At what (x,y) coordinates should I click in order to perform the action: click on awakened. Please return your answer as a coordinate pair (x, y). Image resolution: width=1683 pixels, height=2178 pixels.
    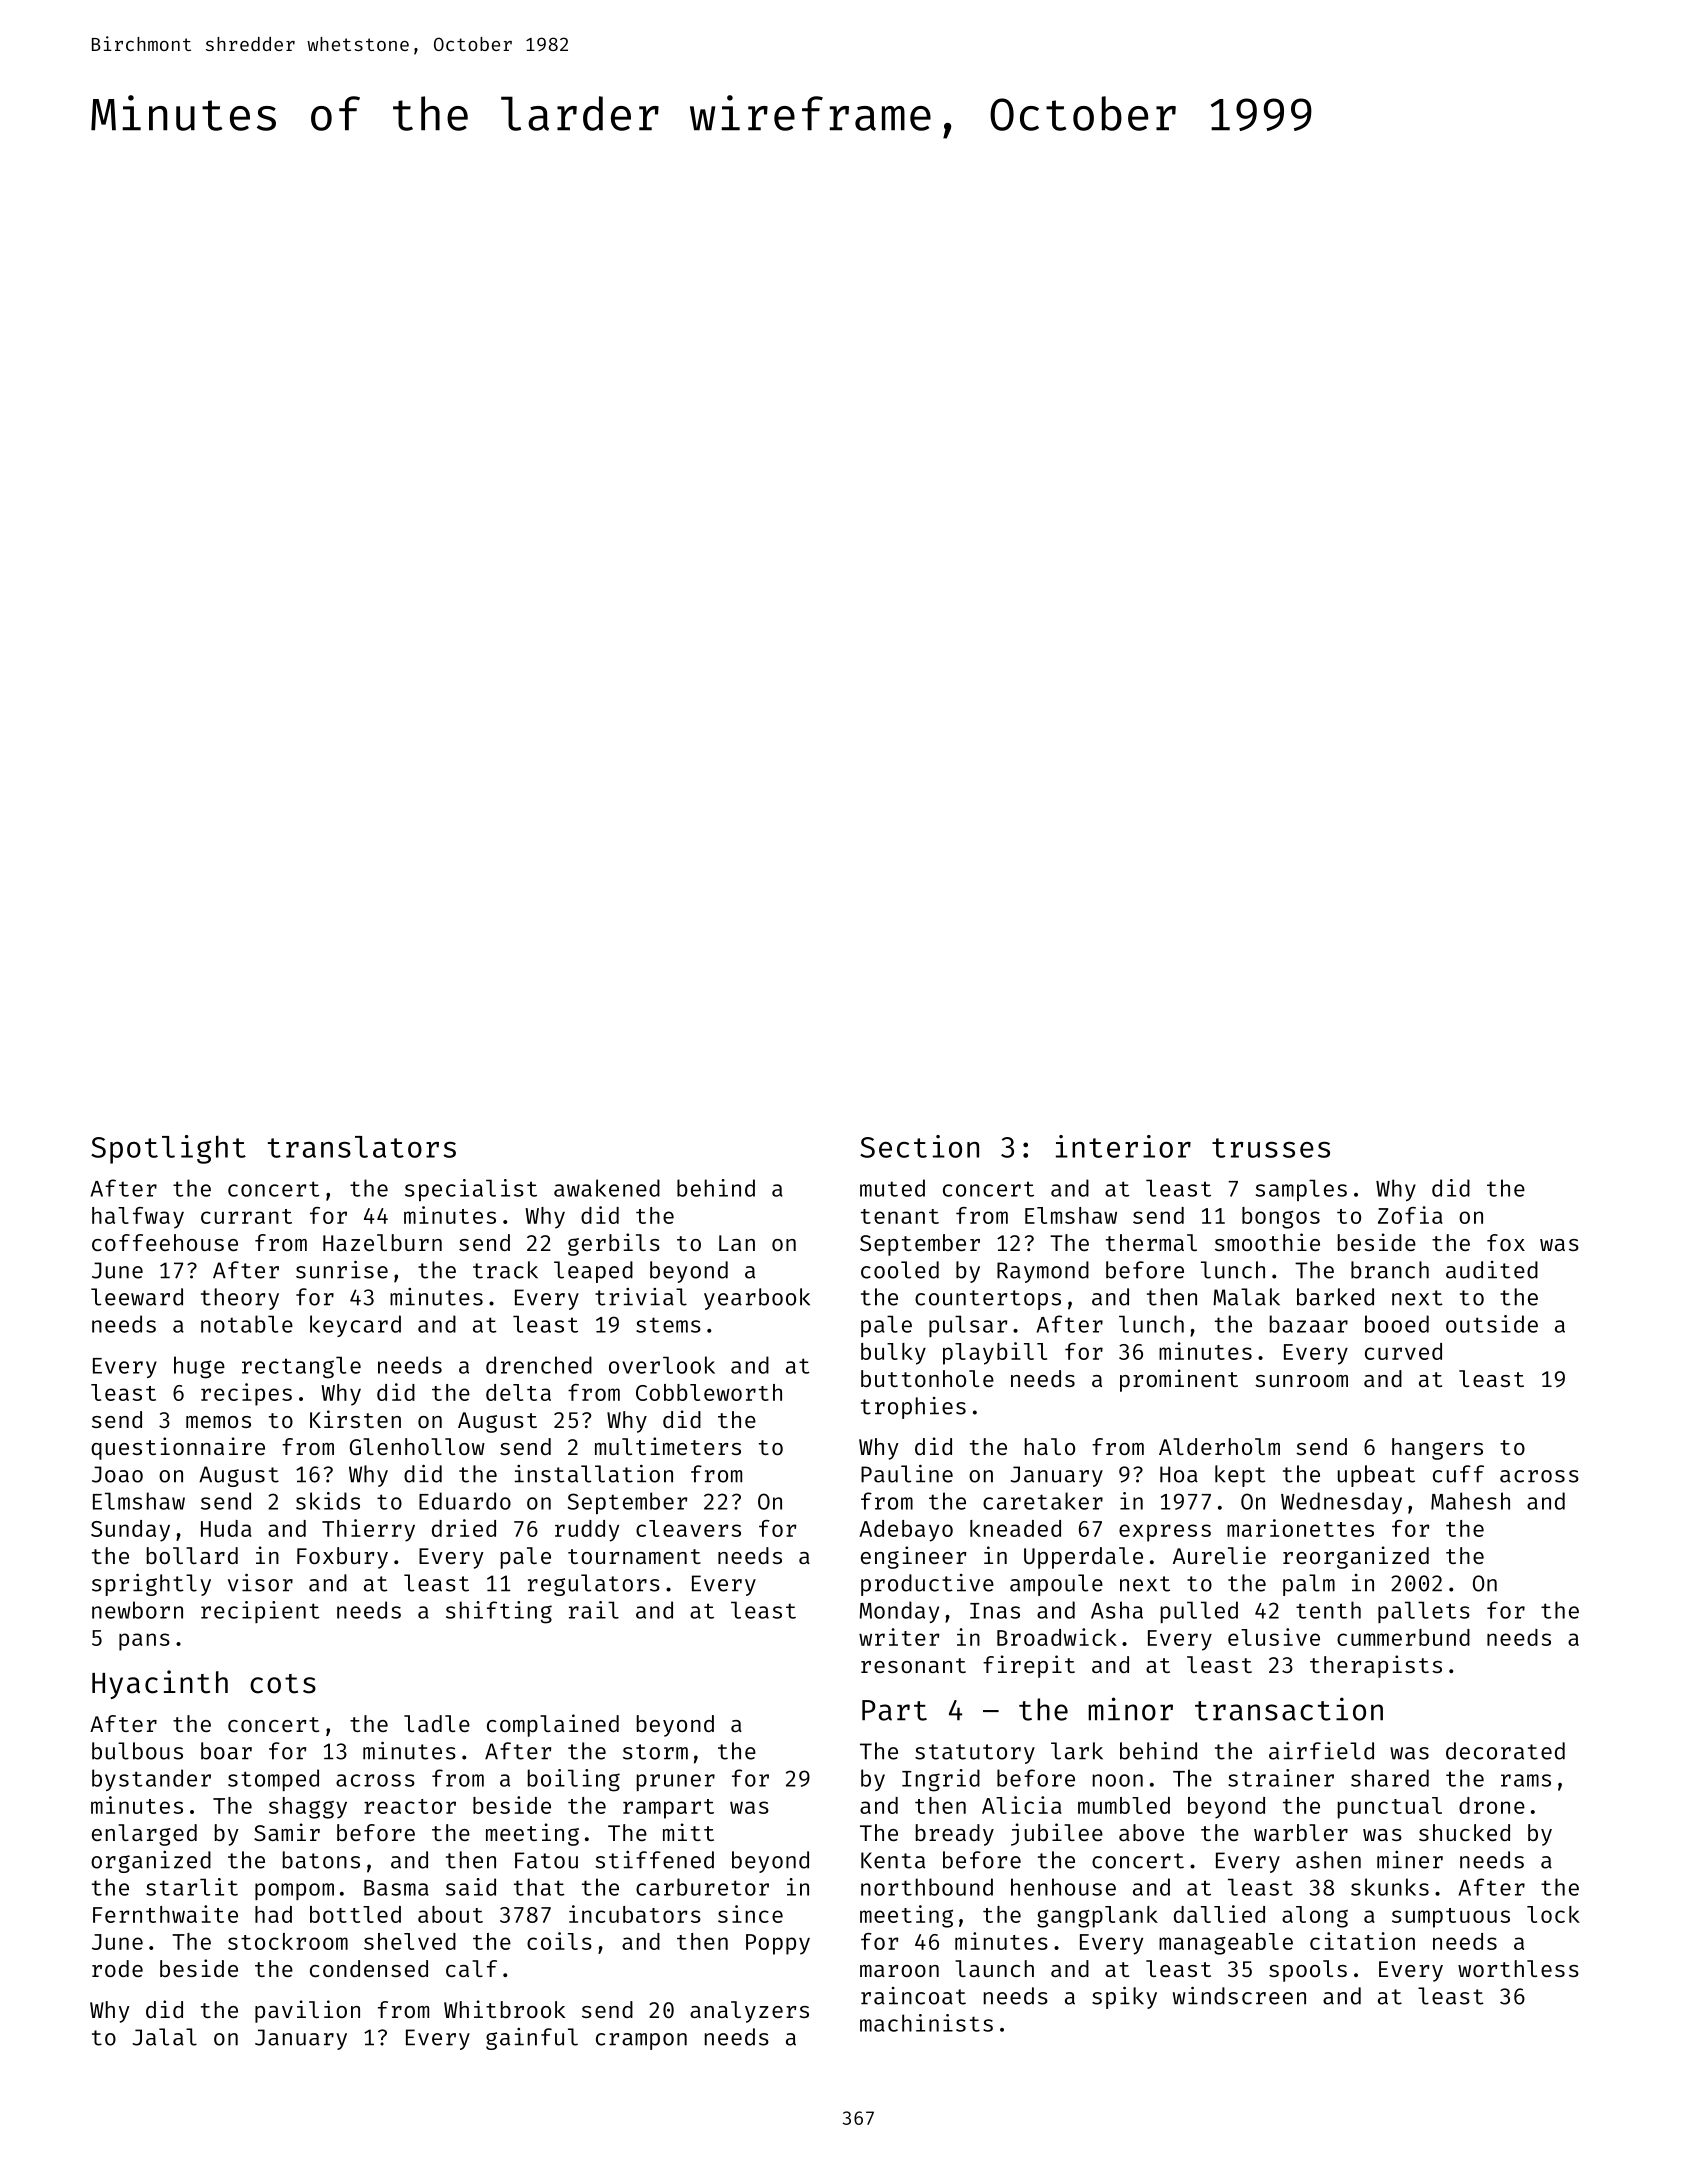
    Looking at the image, I should click on (607, 1188).
